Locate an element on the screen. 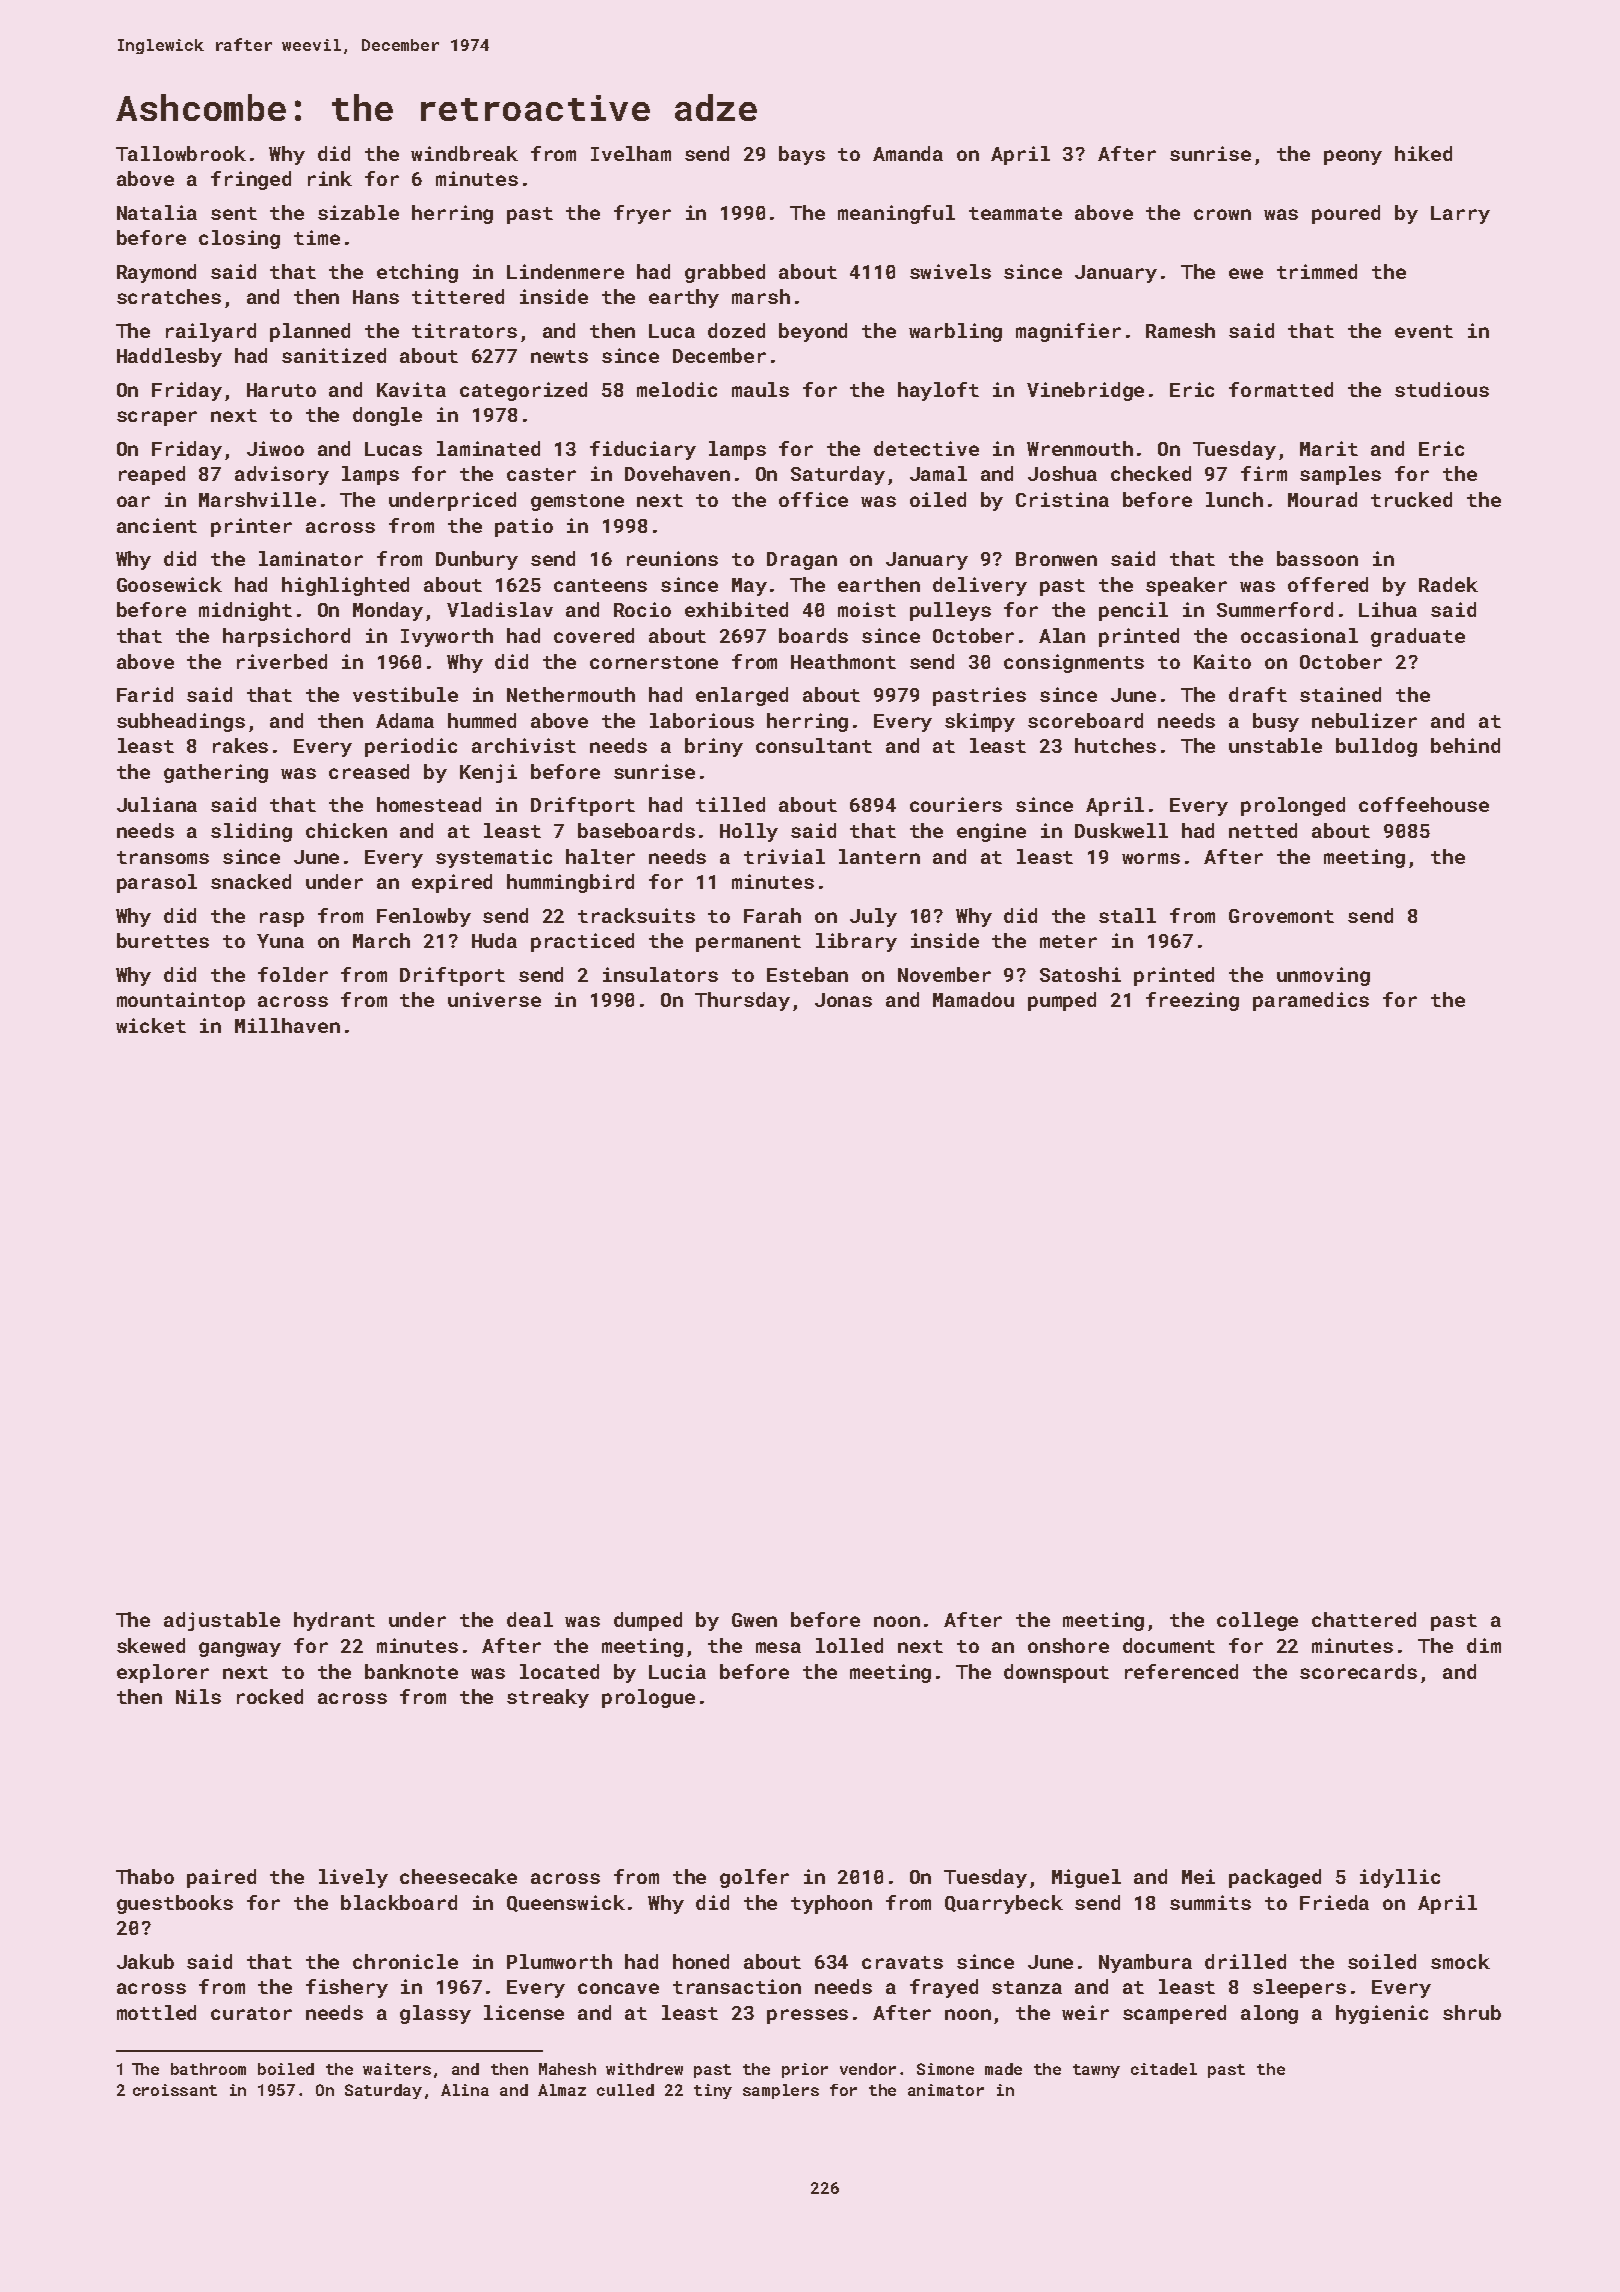 This screenshot has height=2292, width=1620. skewed is located at coordinates (151, 1645).
